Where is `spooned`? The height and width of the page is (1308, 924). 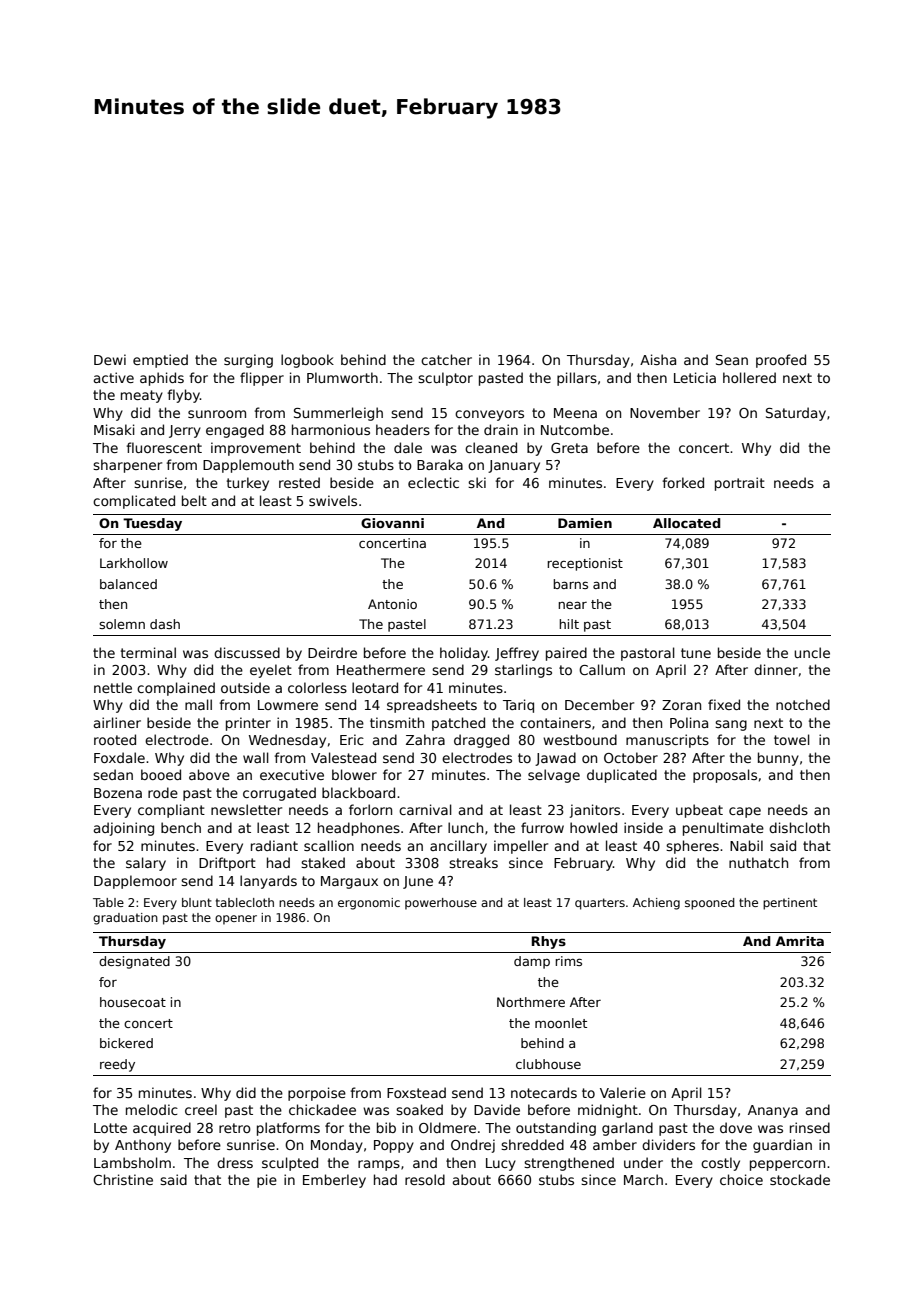
spooned is located at coordinates (710, 904).
